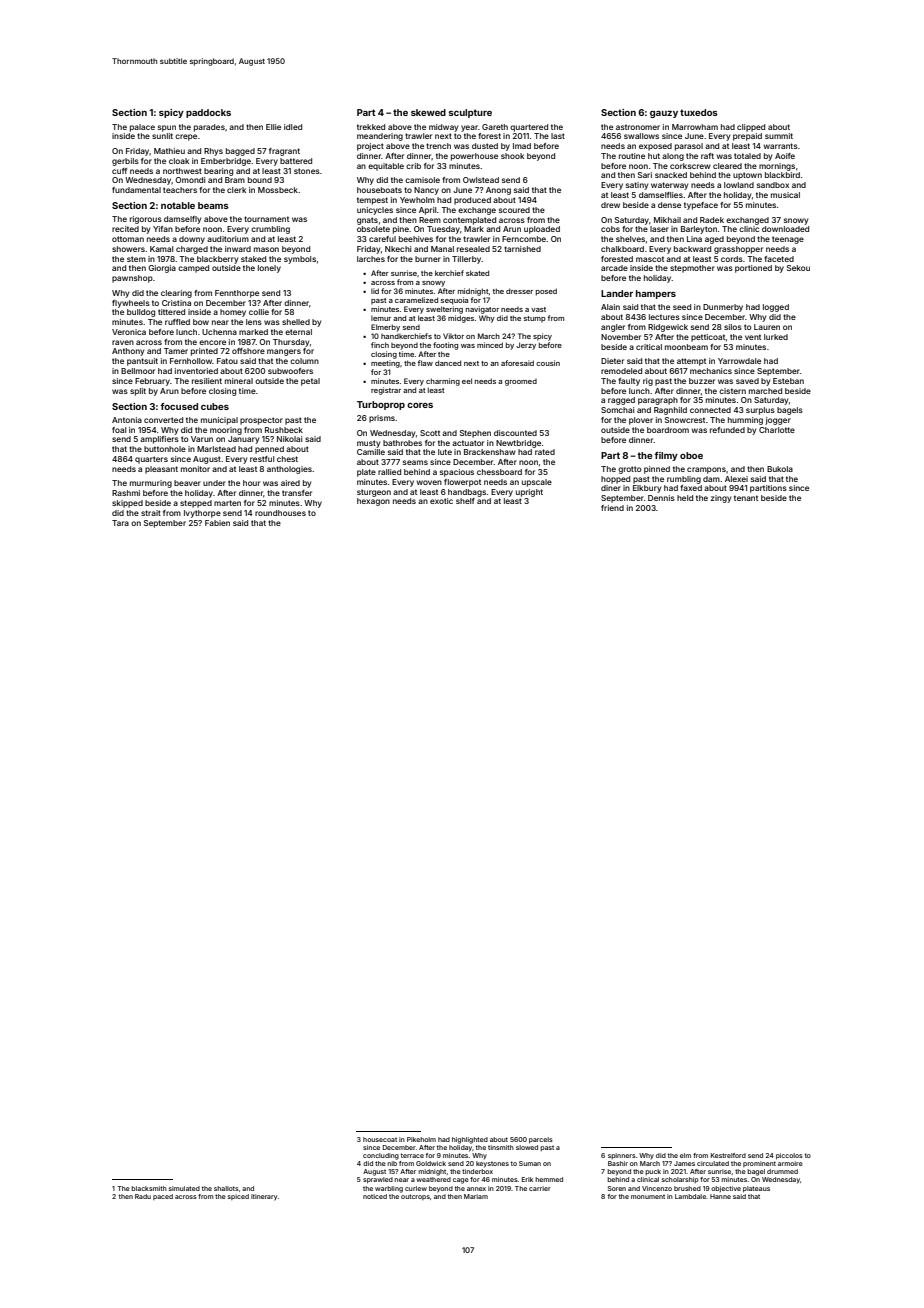  Describe the element at coordinates (495, 127) in the screenshot. I see `Gareth` at that location.
